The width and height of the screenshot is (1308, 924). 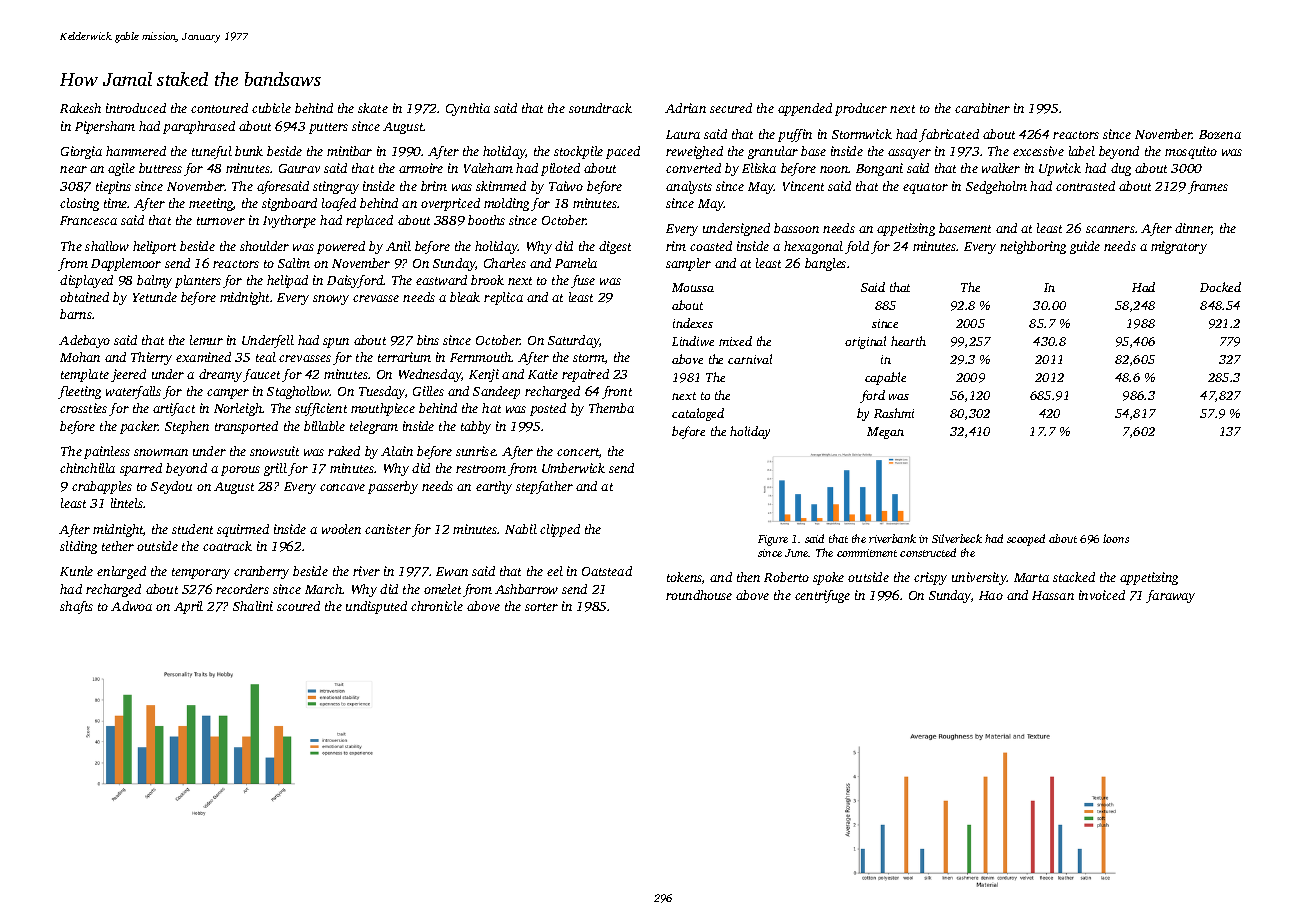 What do you see at coordinates (266, 357) in the screenshot?
I see `teal` at bounding box center [266, 357].
